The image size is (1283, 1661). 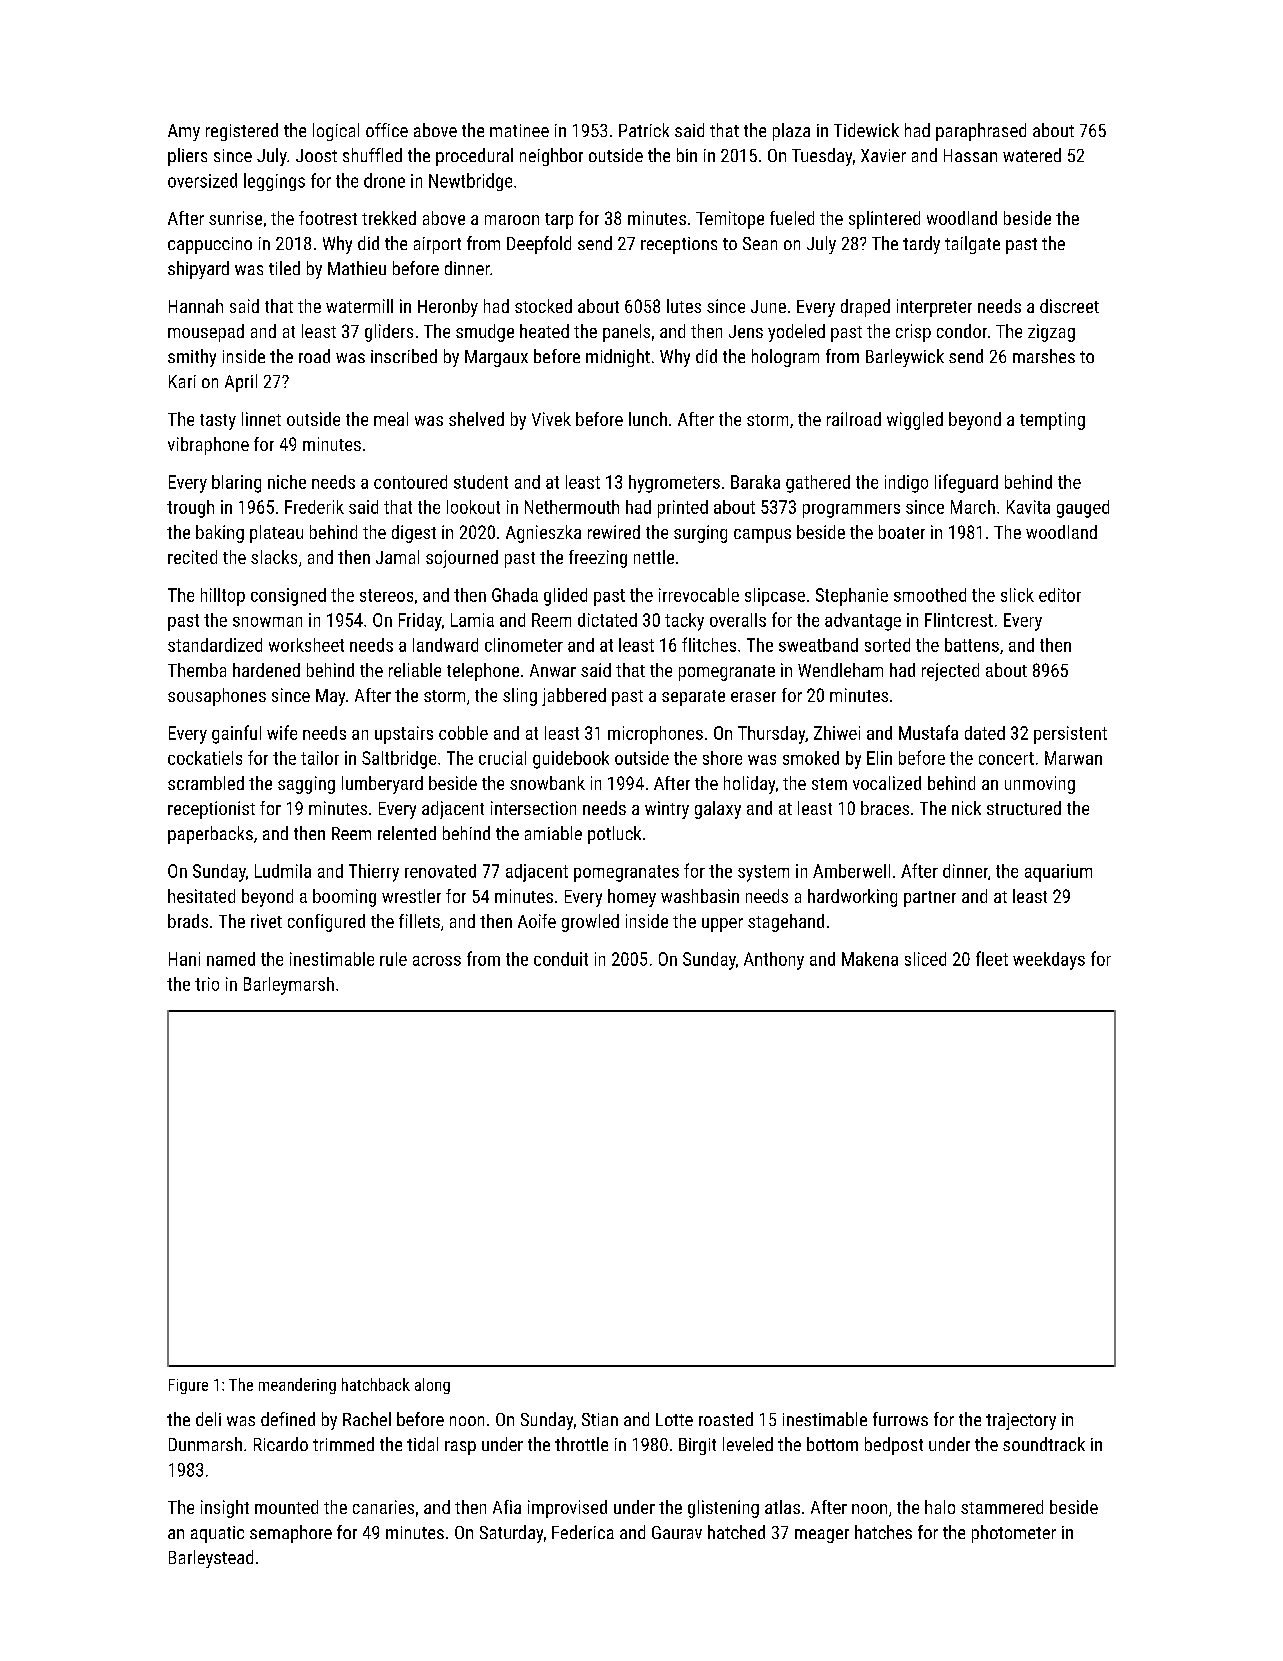 I want to click on consigned, so click(x=288, y=597).
